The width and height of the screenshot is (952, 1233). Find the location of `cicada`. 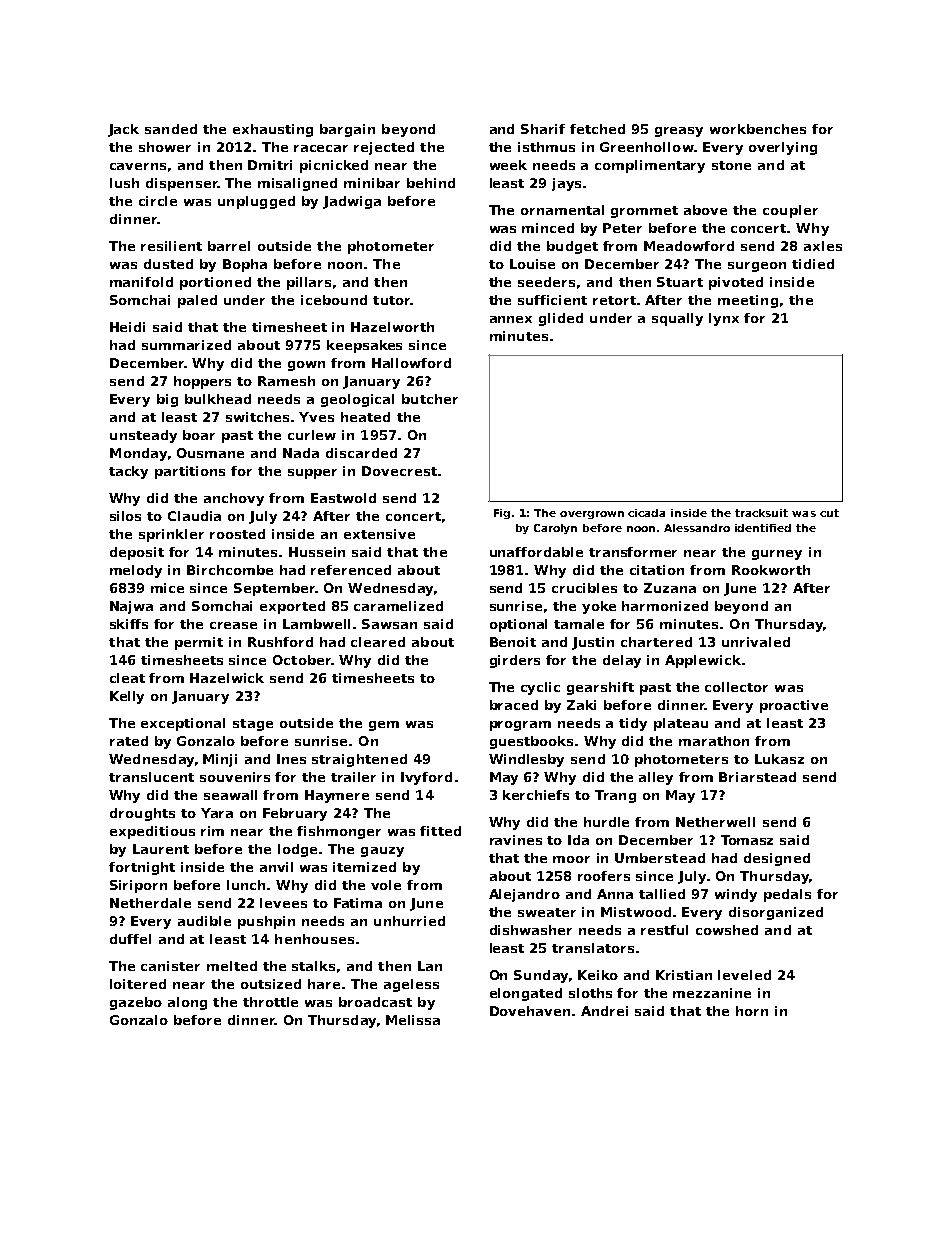

cicada is located at coordinates (646, 513).
